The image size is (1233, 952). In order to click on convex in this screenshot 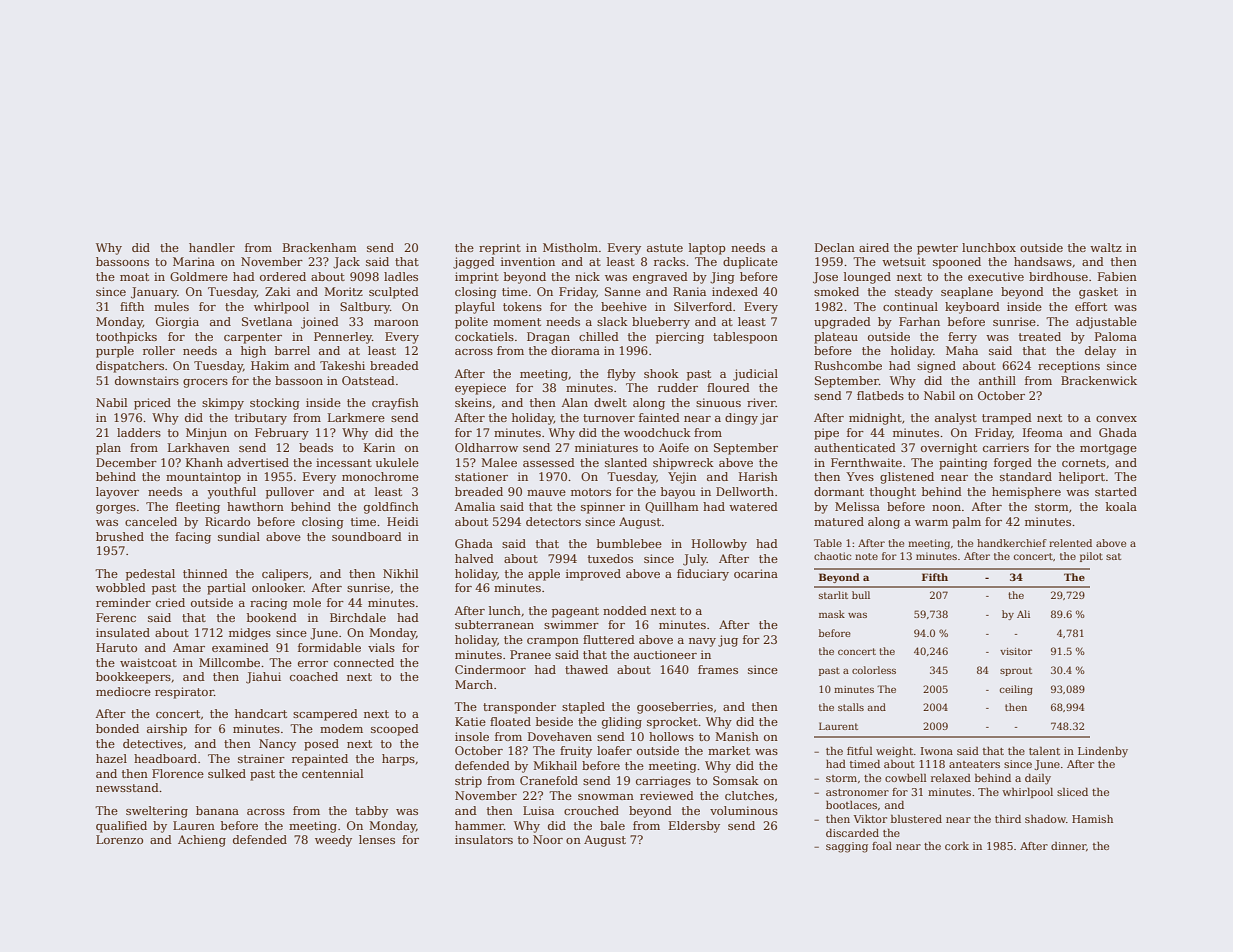, I will do `click(1116, 419)`.
